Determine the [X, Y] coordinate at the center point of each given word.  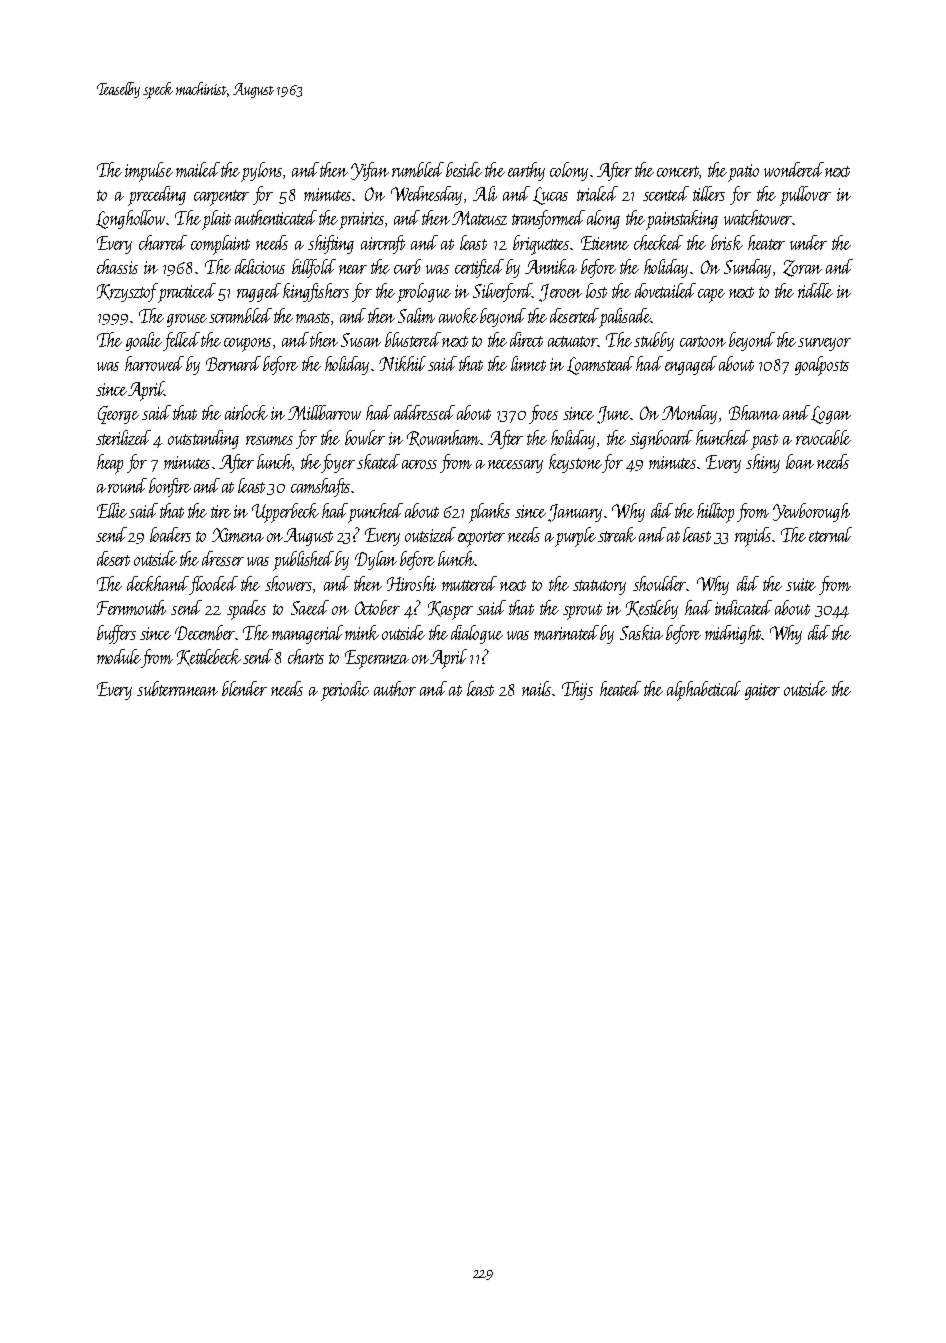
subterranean [177, 688]
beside [464, 169]
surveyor [824, 344]
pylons [261, 172]
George [118, 415]
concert [678, 171]
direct [526, 339]
